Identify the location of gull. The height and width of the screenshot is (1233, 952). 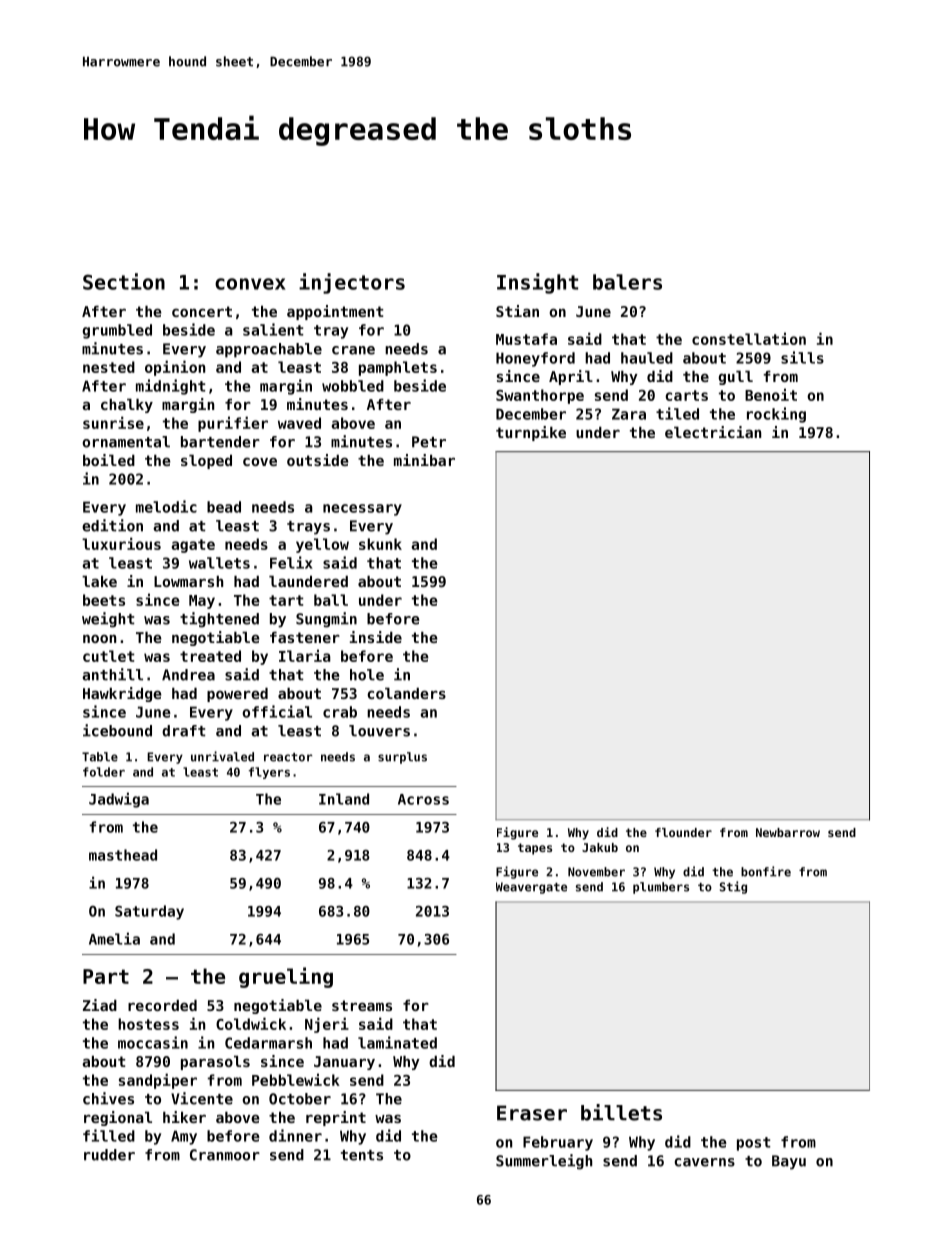
(735, 378).
